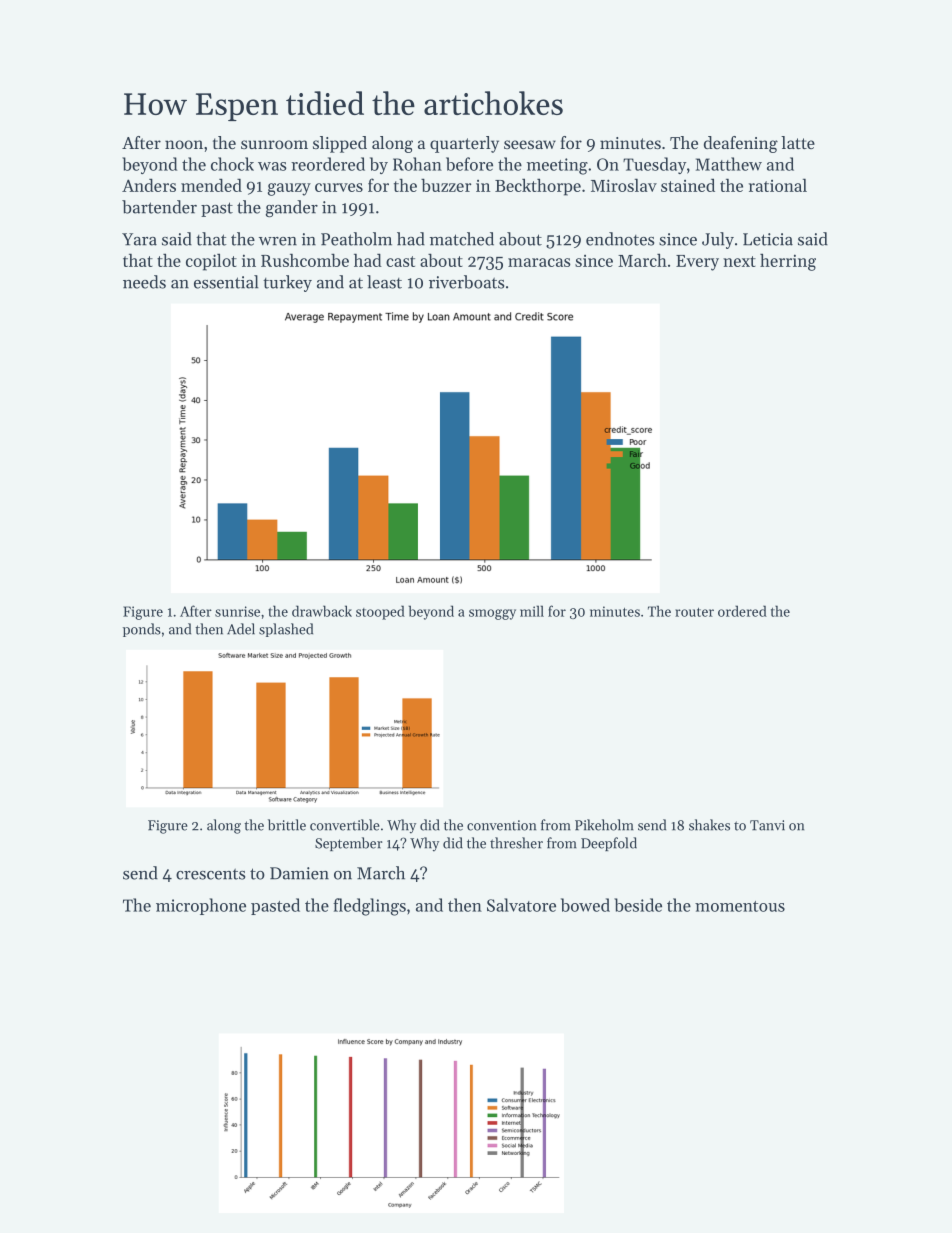  What do you see at coordinates (226, 282) in the document?
I see `essential` at bounding box center [226, 282].
